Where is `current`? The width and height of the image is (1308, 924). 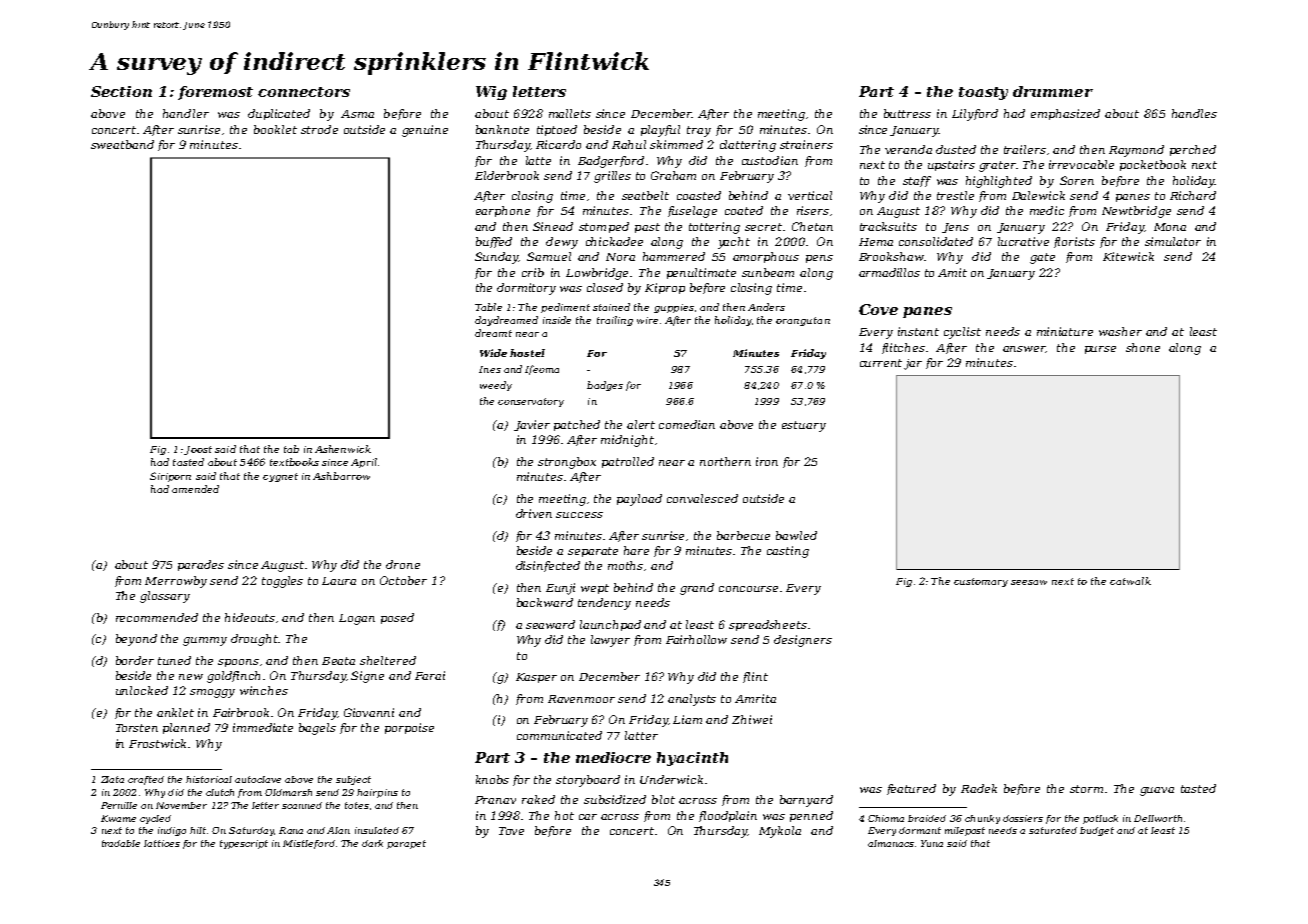 current is located at coordinates (881, 363).
